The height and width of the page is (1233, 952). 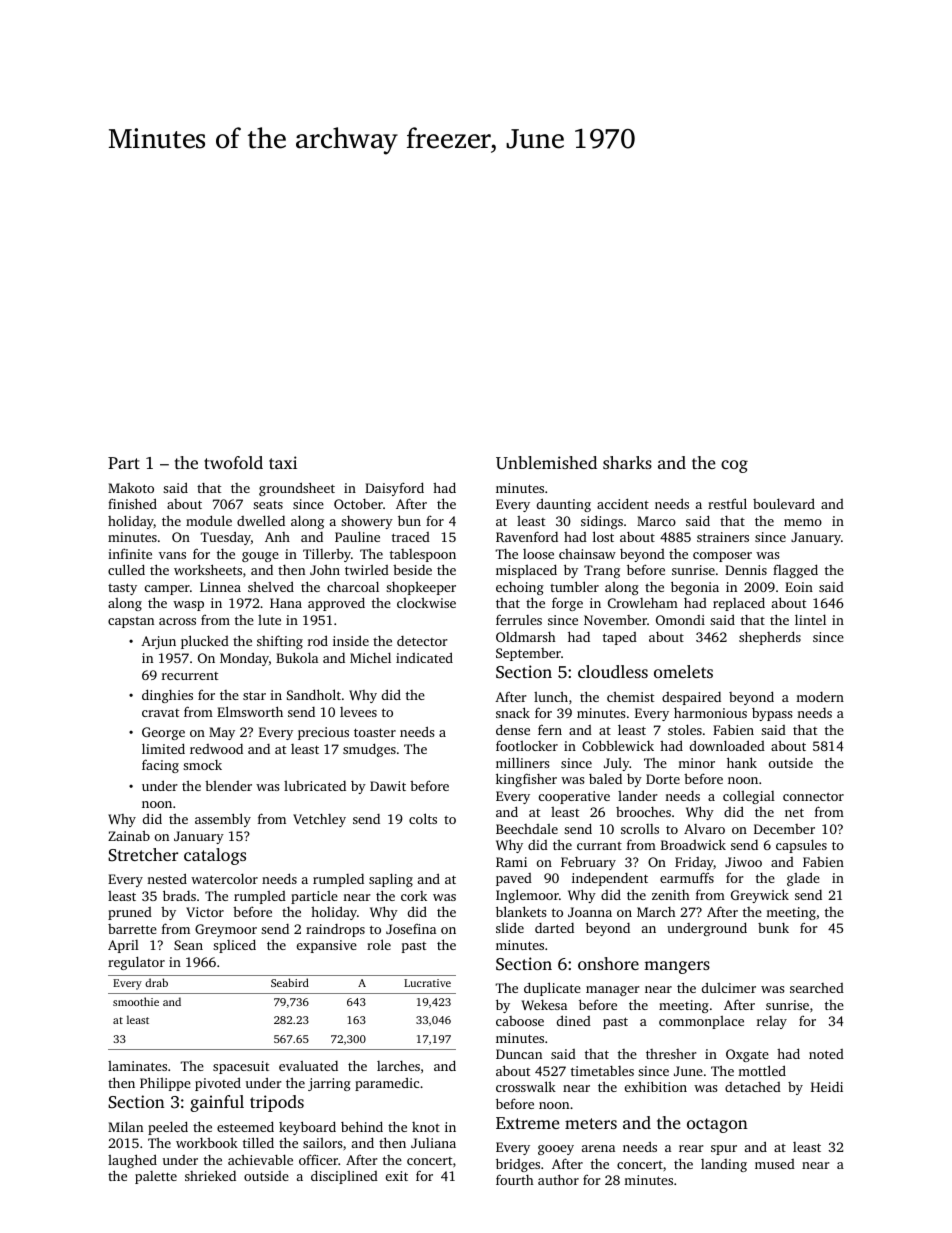 What do you see at coordinates (260, 1159) in the page?
I see `achievable` at bounding box center [260, 1159].
